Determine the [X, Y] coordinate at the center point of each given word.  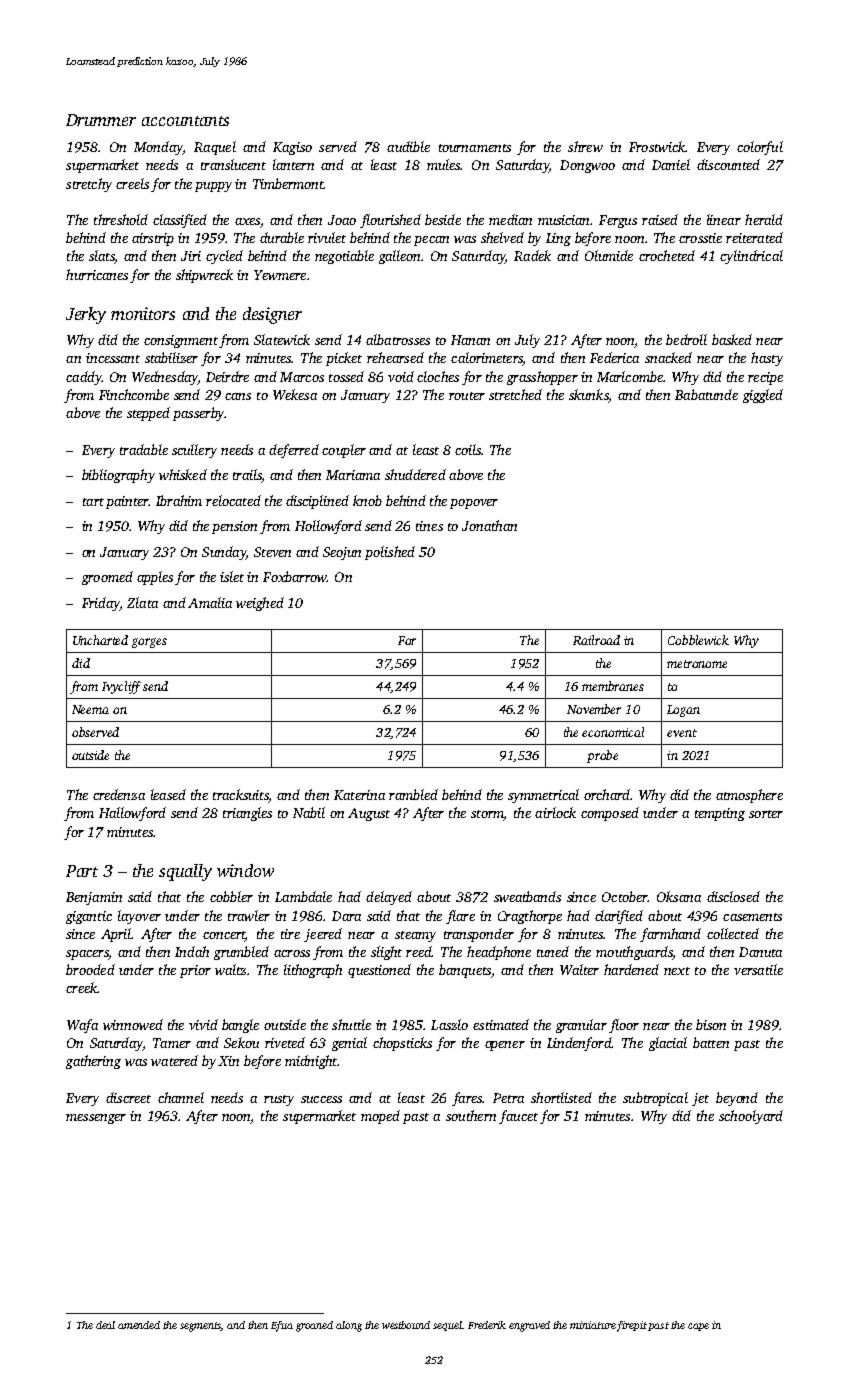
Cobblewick [698, 640]
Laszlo [449, 1024]
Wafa [82, 1026]
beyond [737, 1099]
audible [408, 146]
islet [232, 576]
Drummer [101, 120]
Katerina [359, 795]
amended [139, 1325]
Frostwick [657, 146]
